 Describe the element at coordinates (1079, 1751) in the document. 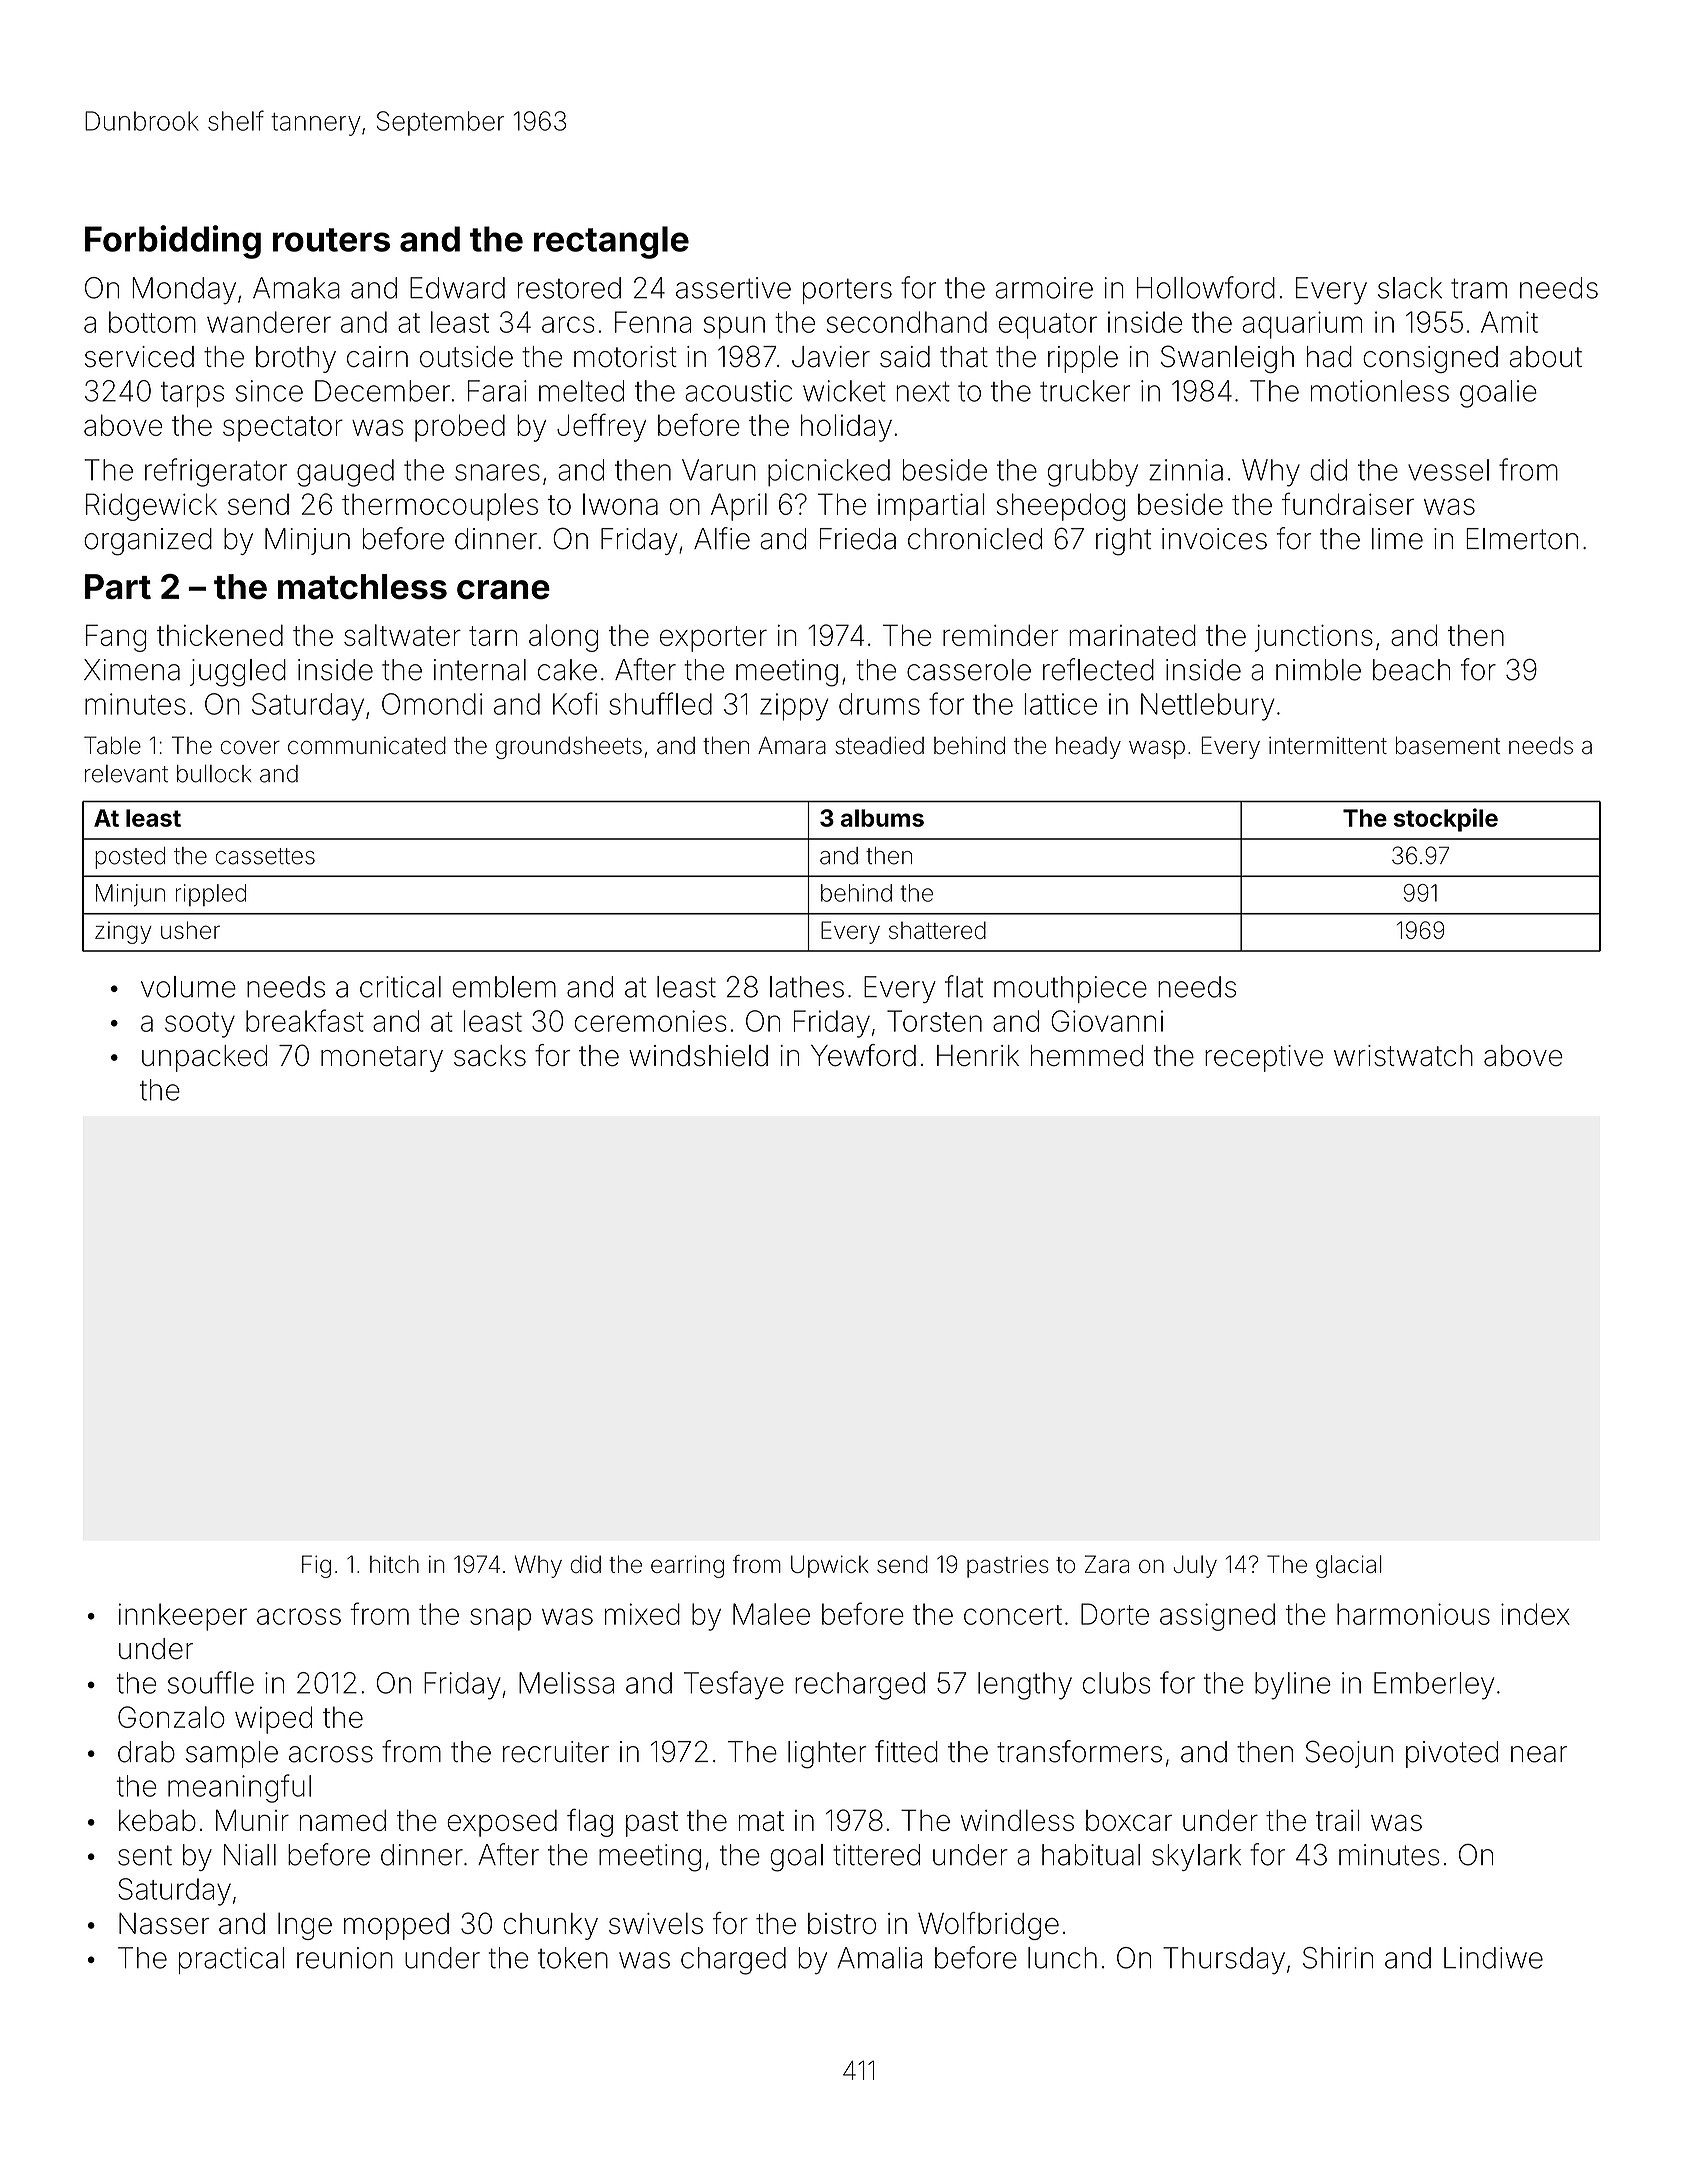

I see `transformers` at that location.
